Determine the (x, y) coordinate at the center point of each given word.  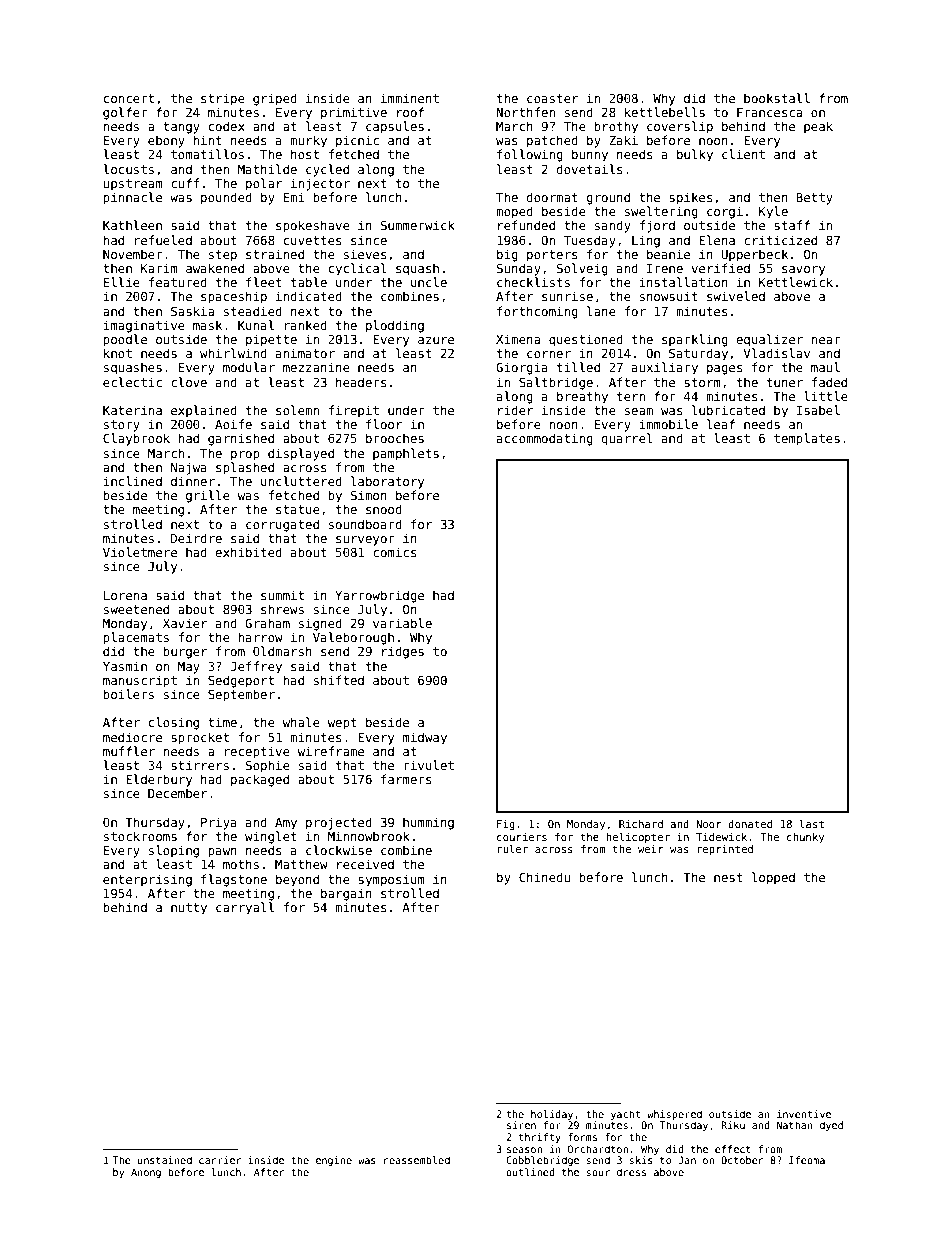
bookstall (777, 98)
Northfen (525, 112)
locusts (129, 169)
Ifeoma (807, 1160)
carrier (220, 1160)
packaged (260, 780)
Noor (709, 824)
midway (425, 738)
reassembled (417, 1160)
